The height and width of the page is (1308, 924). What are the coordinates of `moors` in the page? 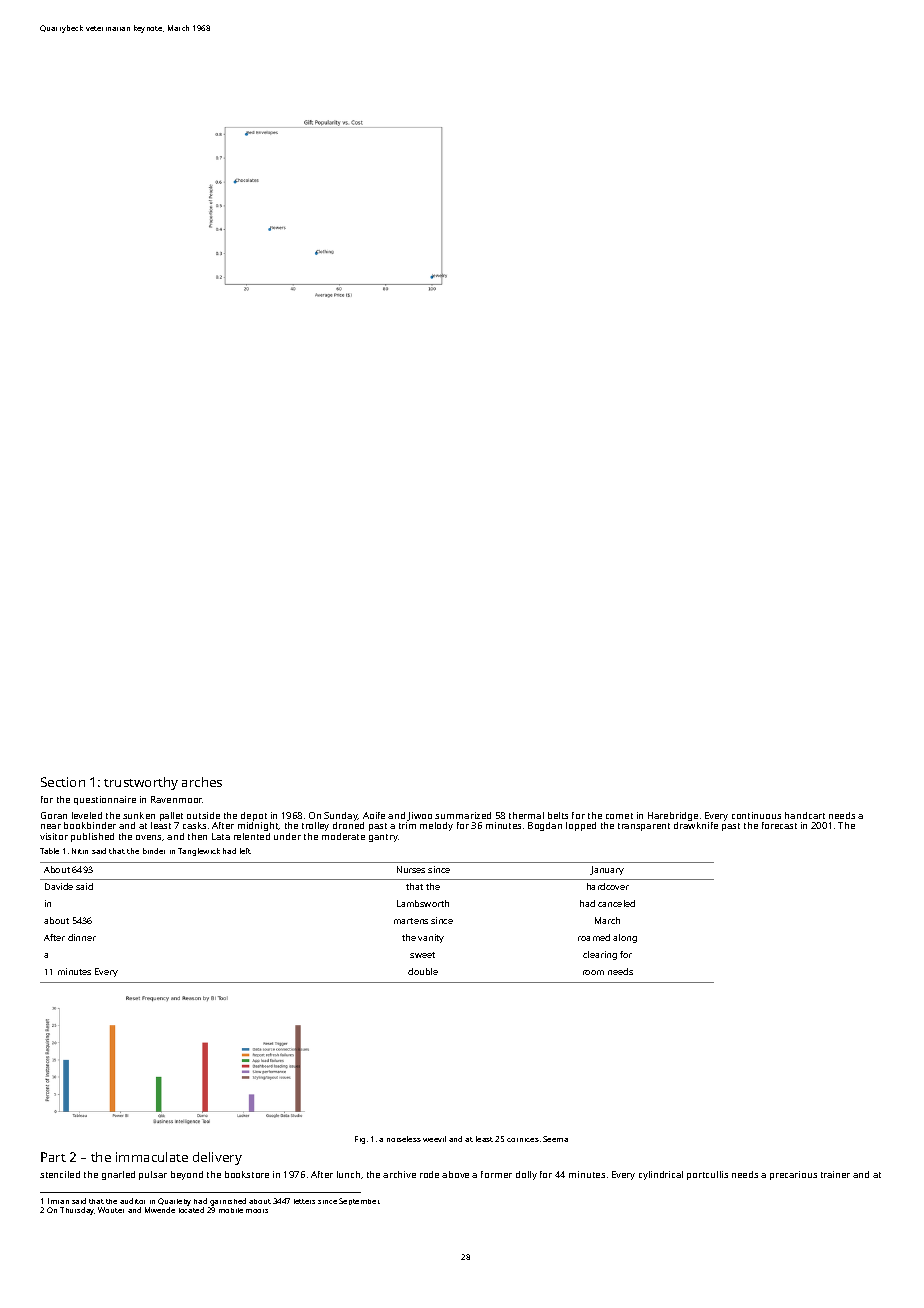 It's located at (257, 1211).
